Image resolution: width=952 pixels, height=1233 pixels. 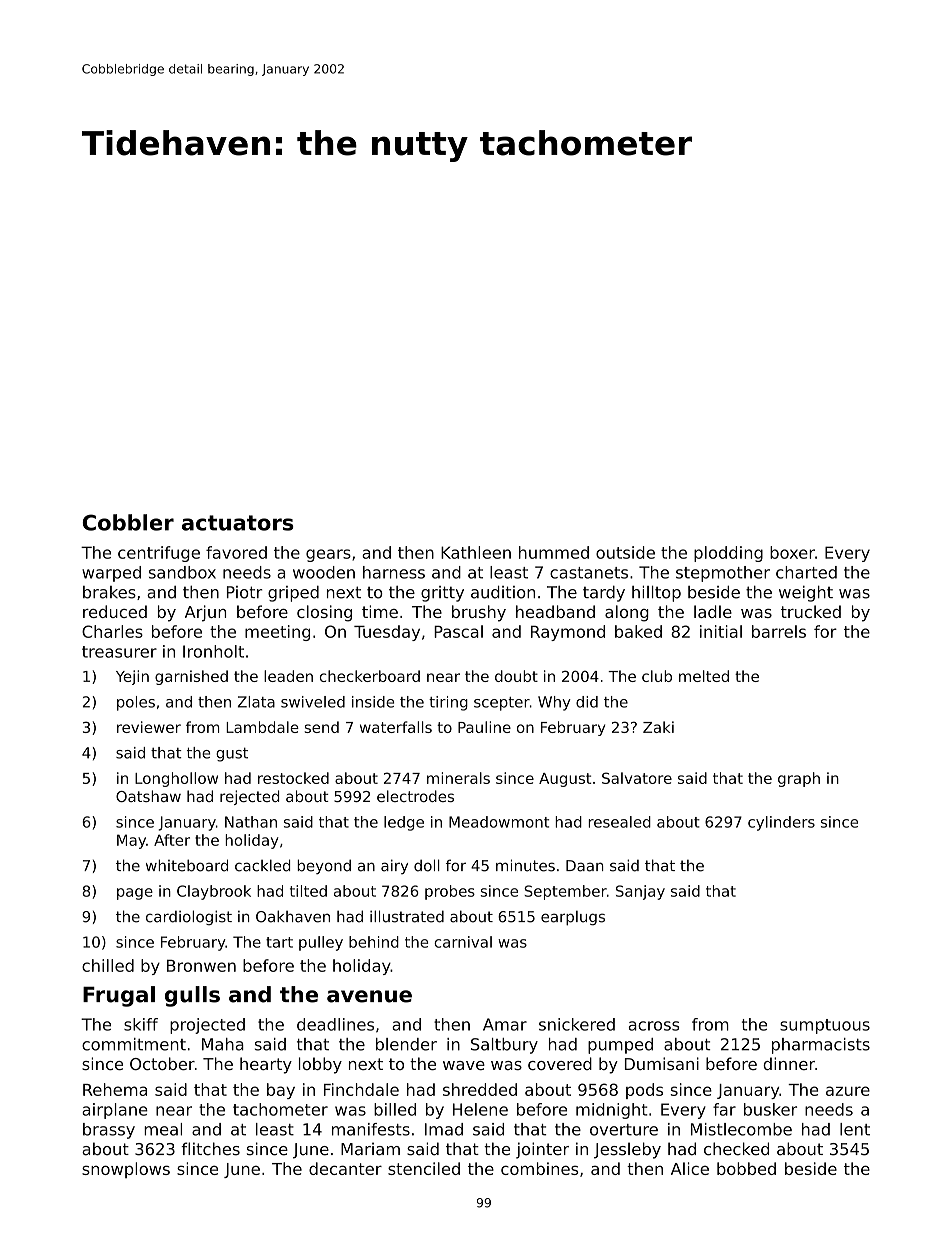 What do you see at coordinates (781, 823) in the screenshot?
I see `cylinders` at bounding box center [781, 823].
